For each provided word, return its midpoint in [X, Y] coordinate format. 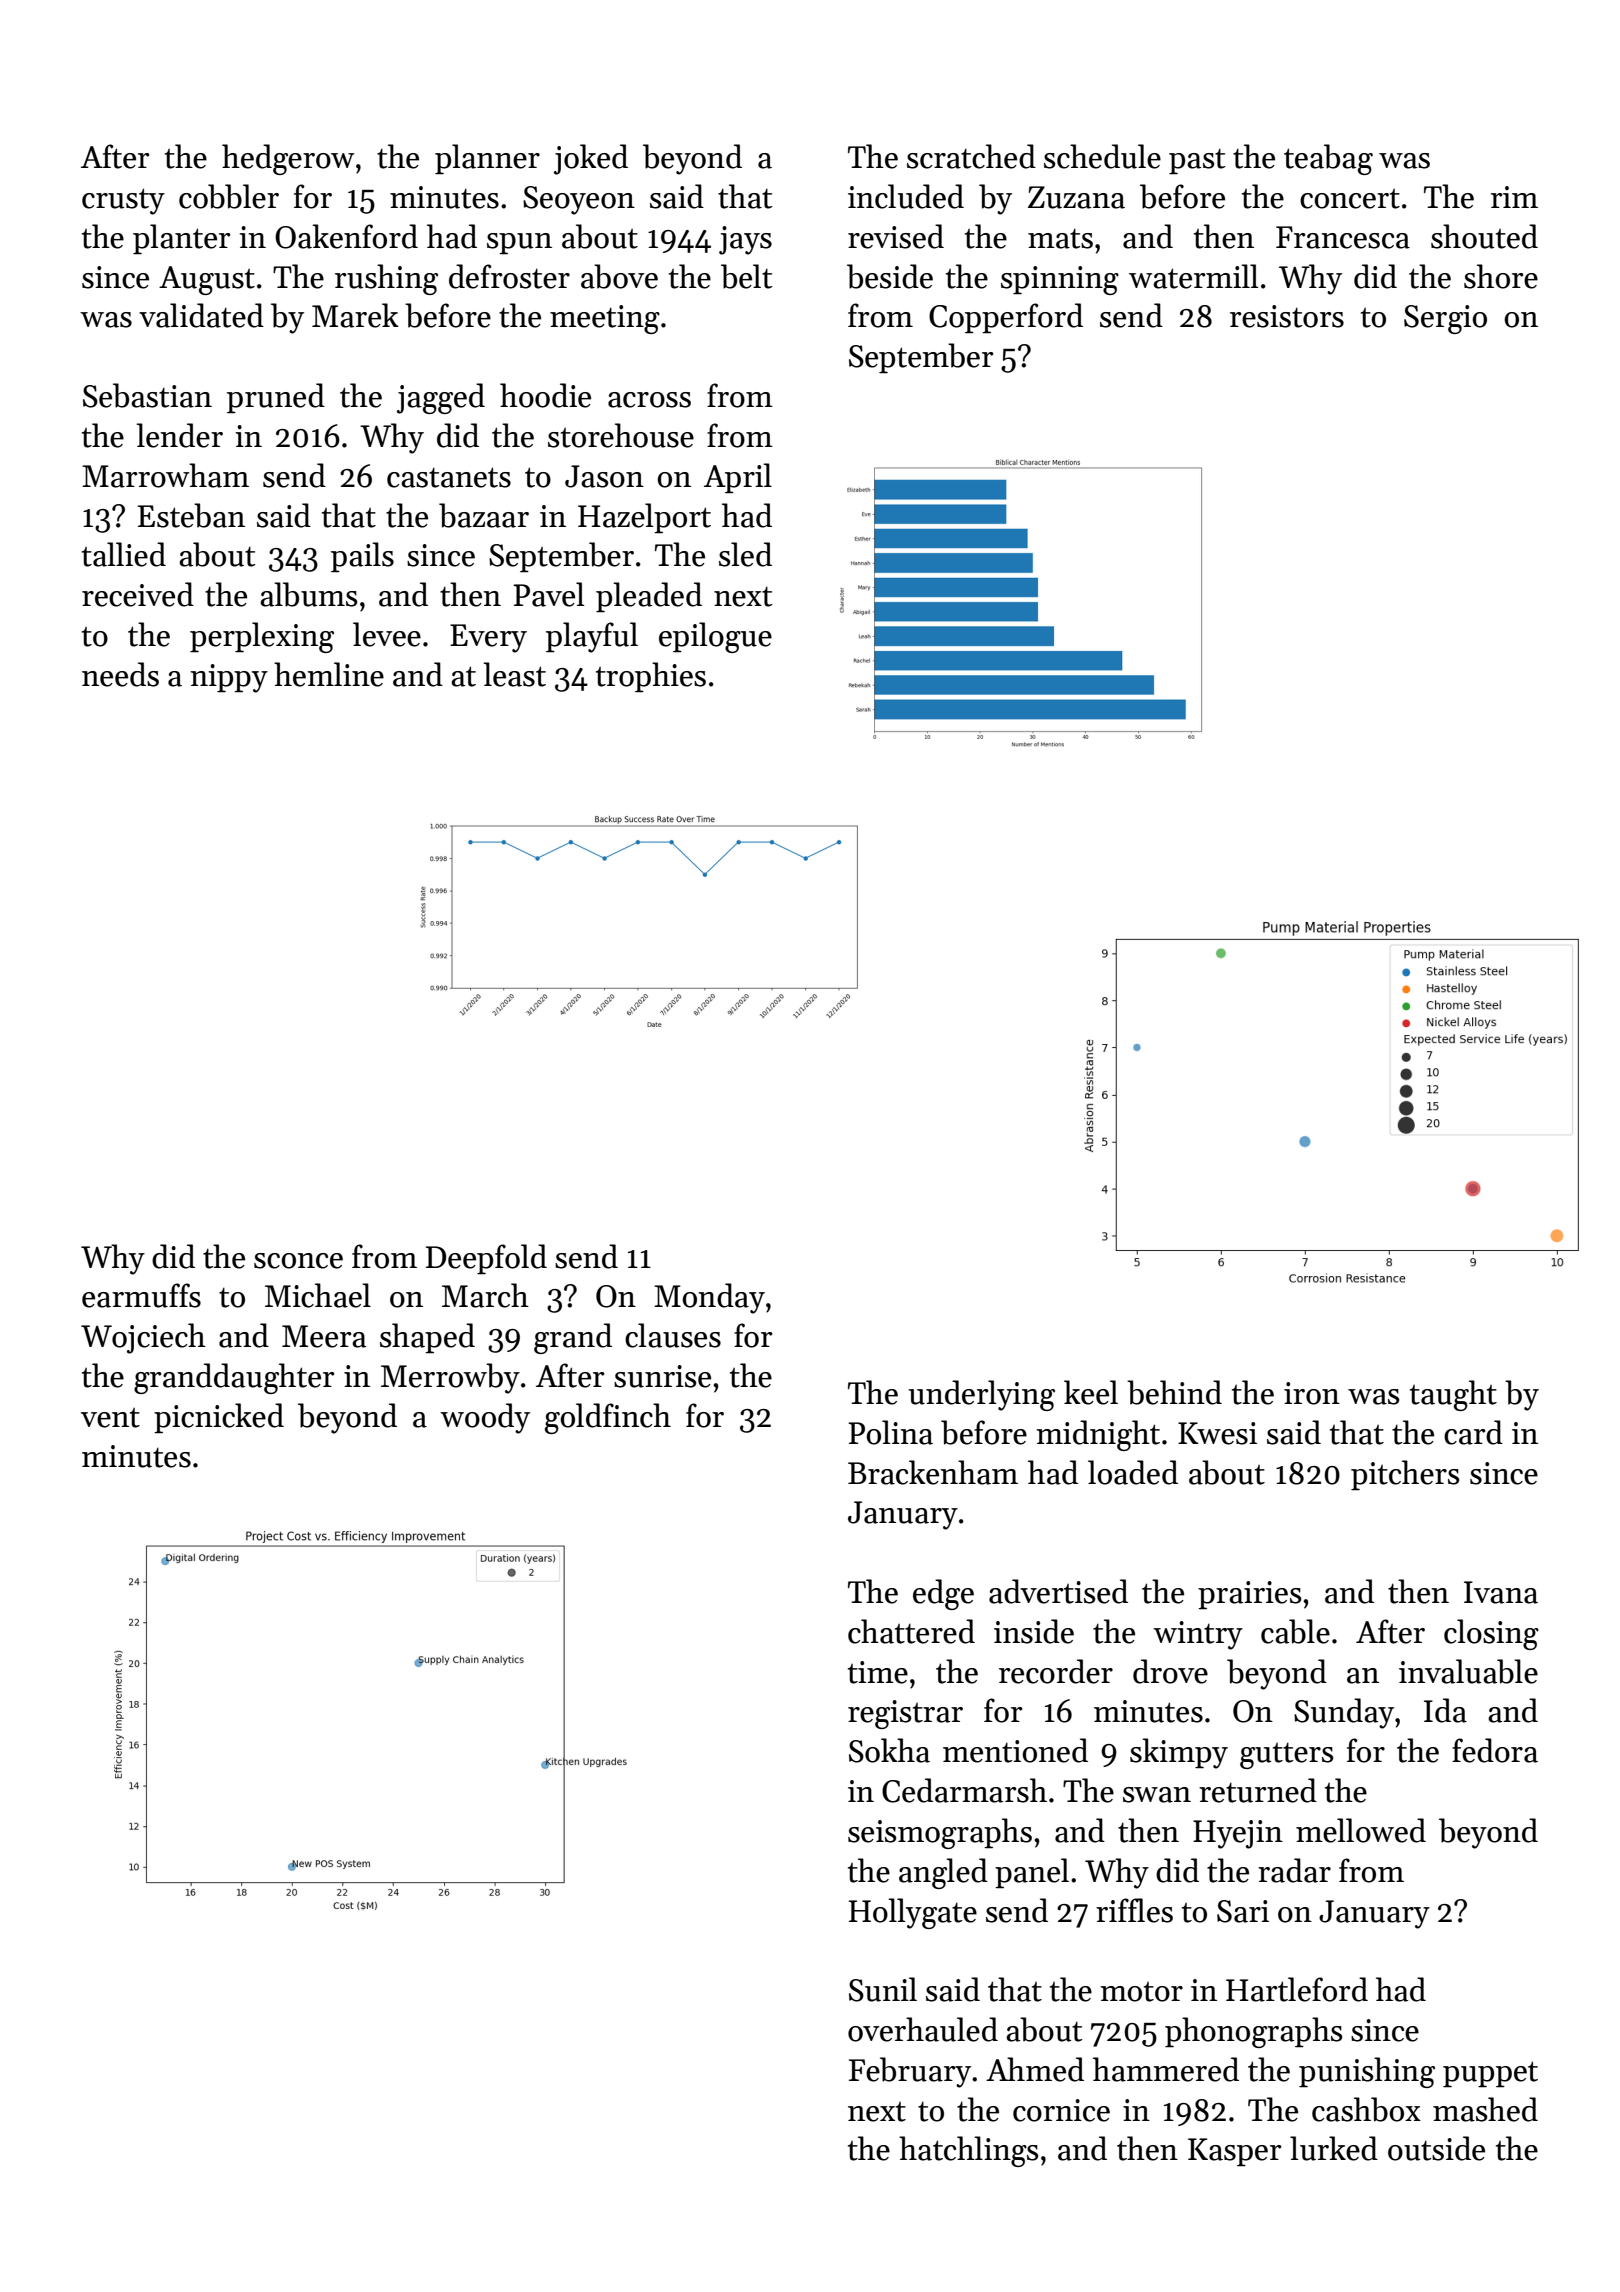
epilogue [715, 637]
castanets [449, 477]
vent [110, 1418]
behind [1174, 1392]
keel [1091, 1392]
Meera [324, 1336]
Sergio [1445, 319]
